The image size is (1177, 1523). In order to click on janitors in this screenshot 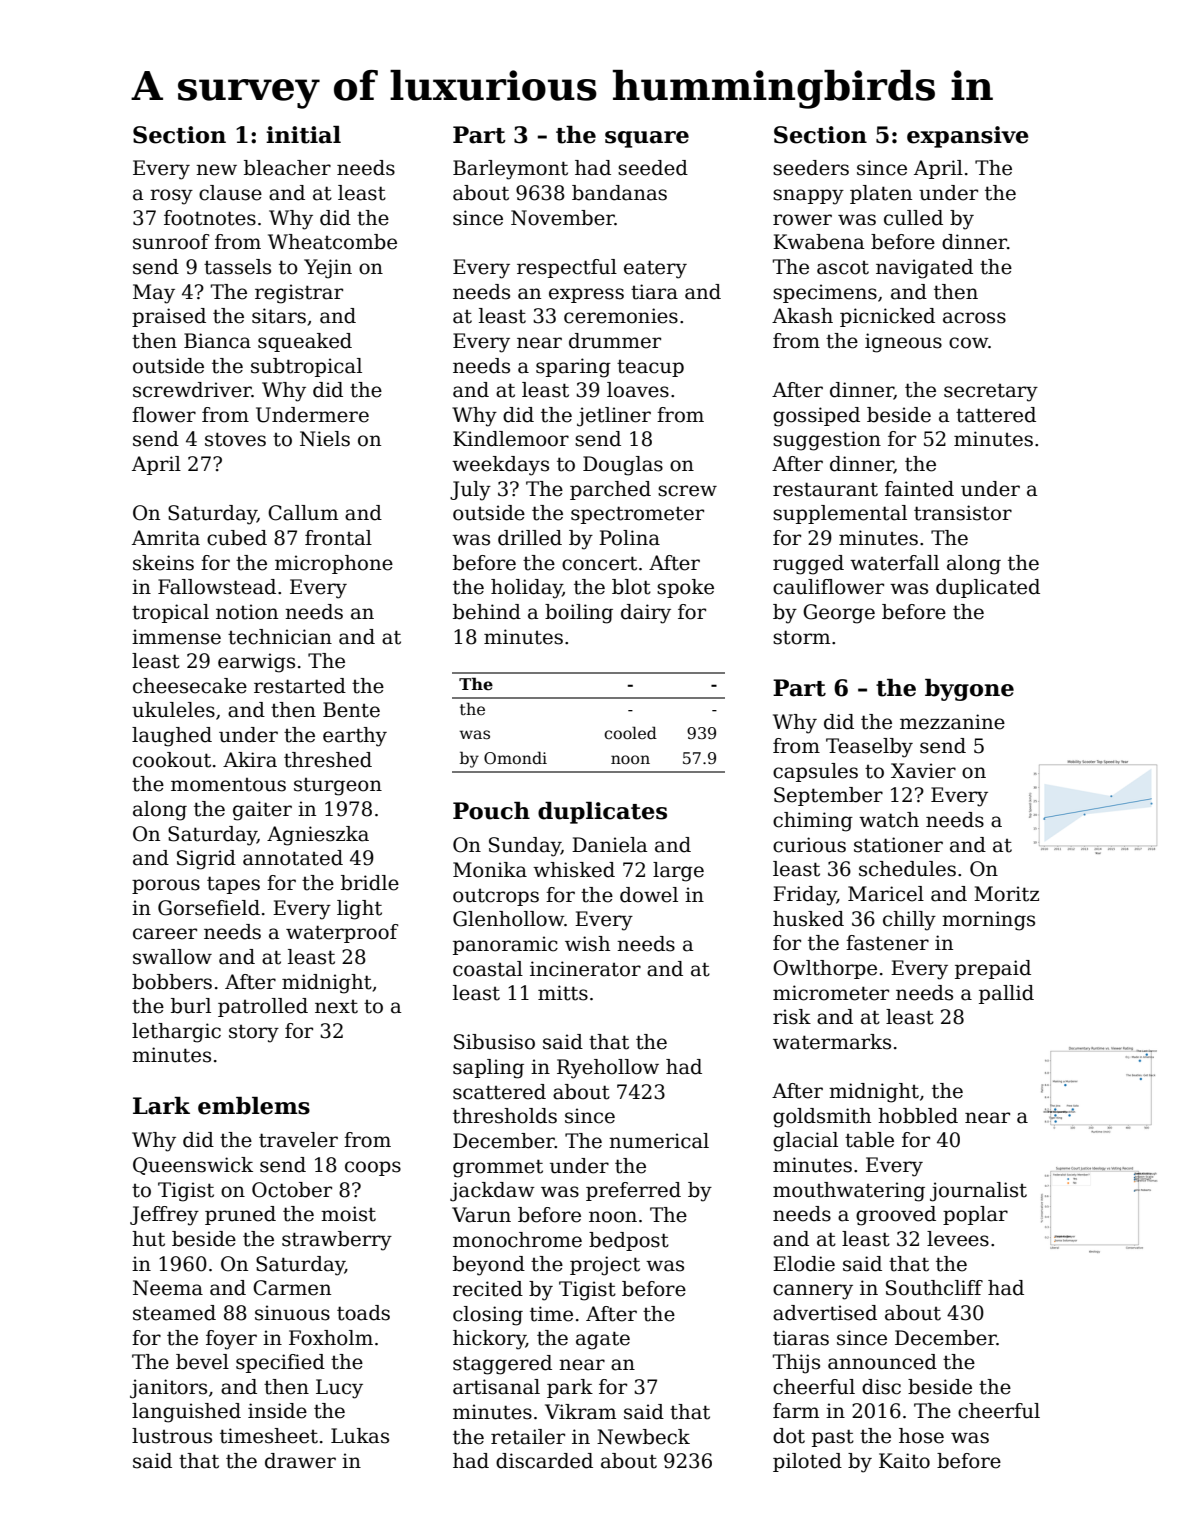, I will do `click(168, 1389)`.
